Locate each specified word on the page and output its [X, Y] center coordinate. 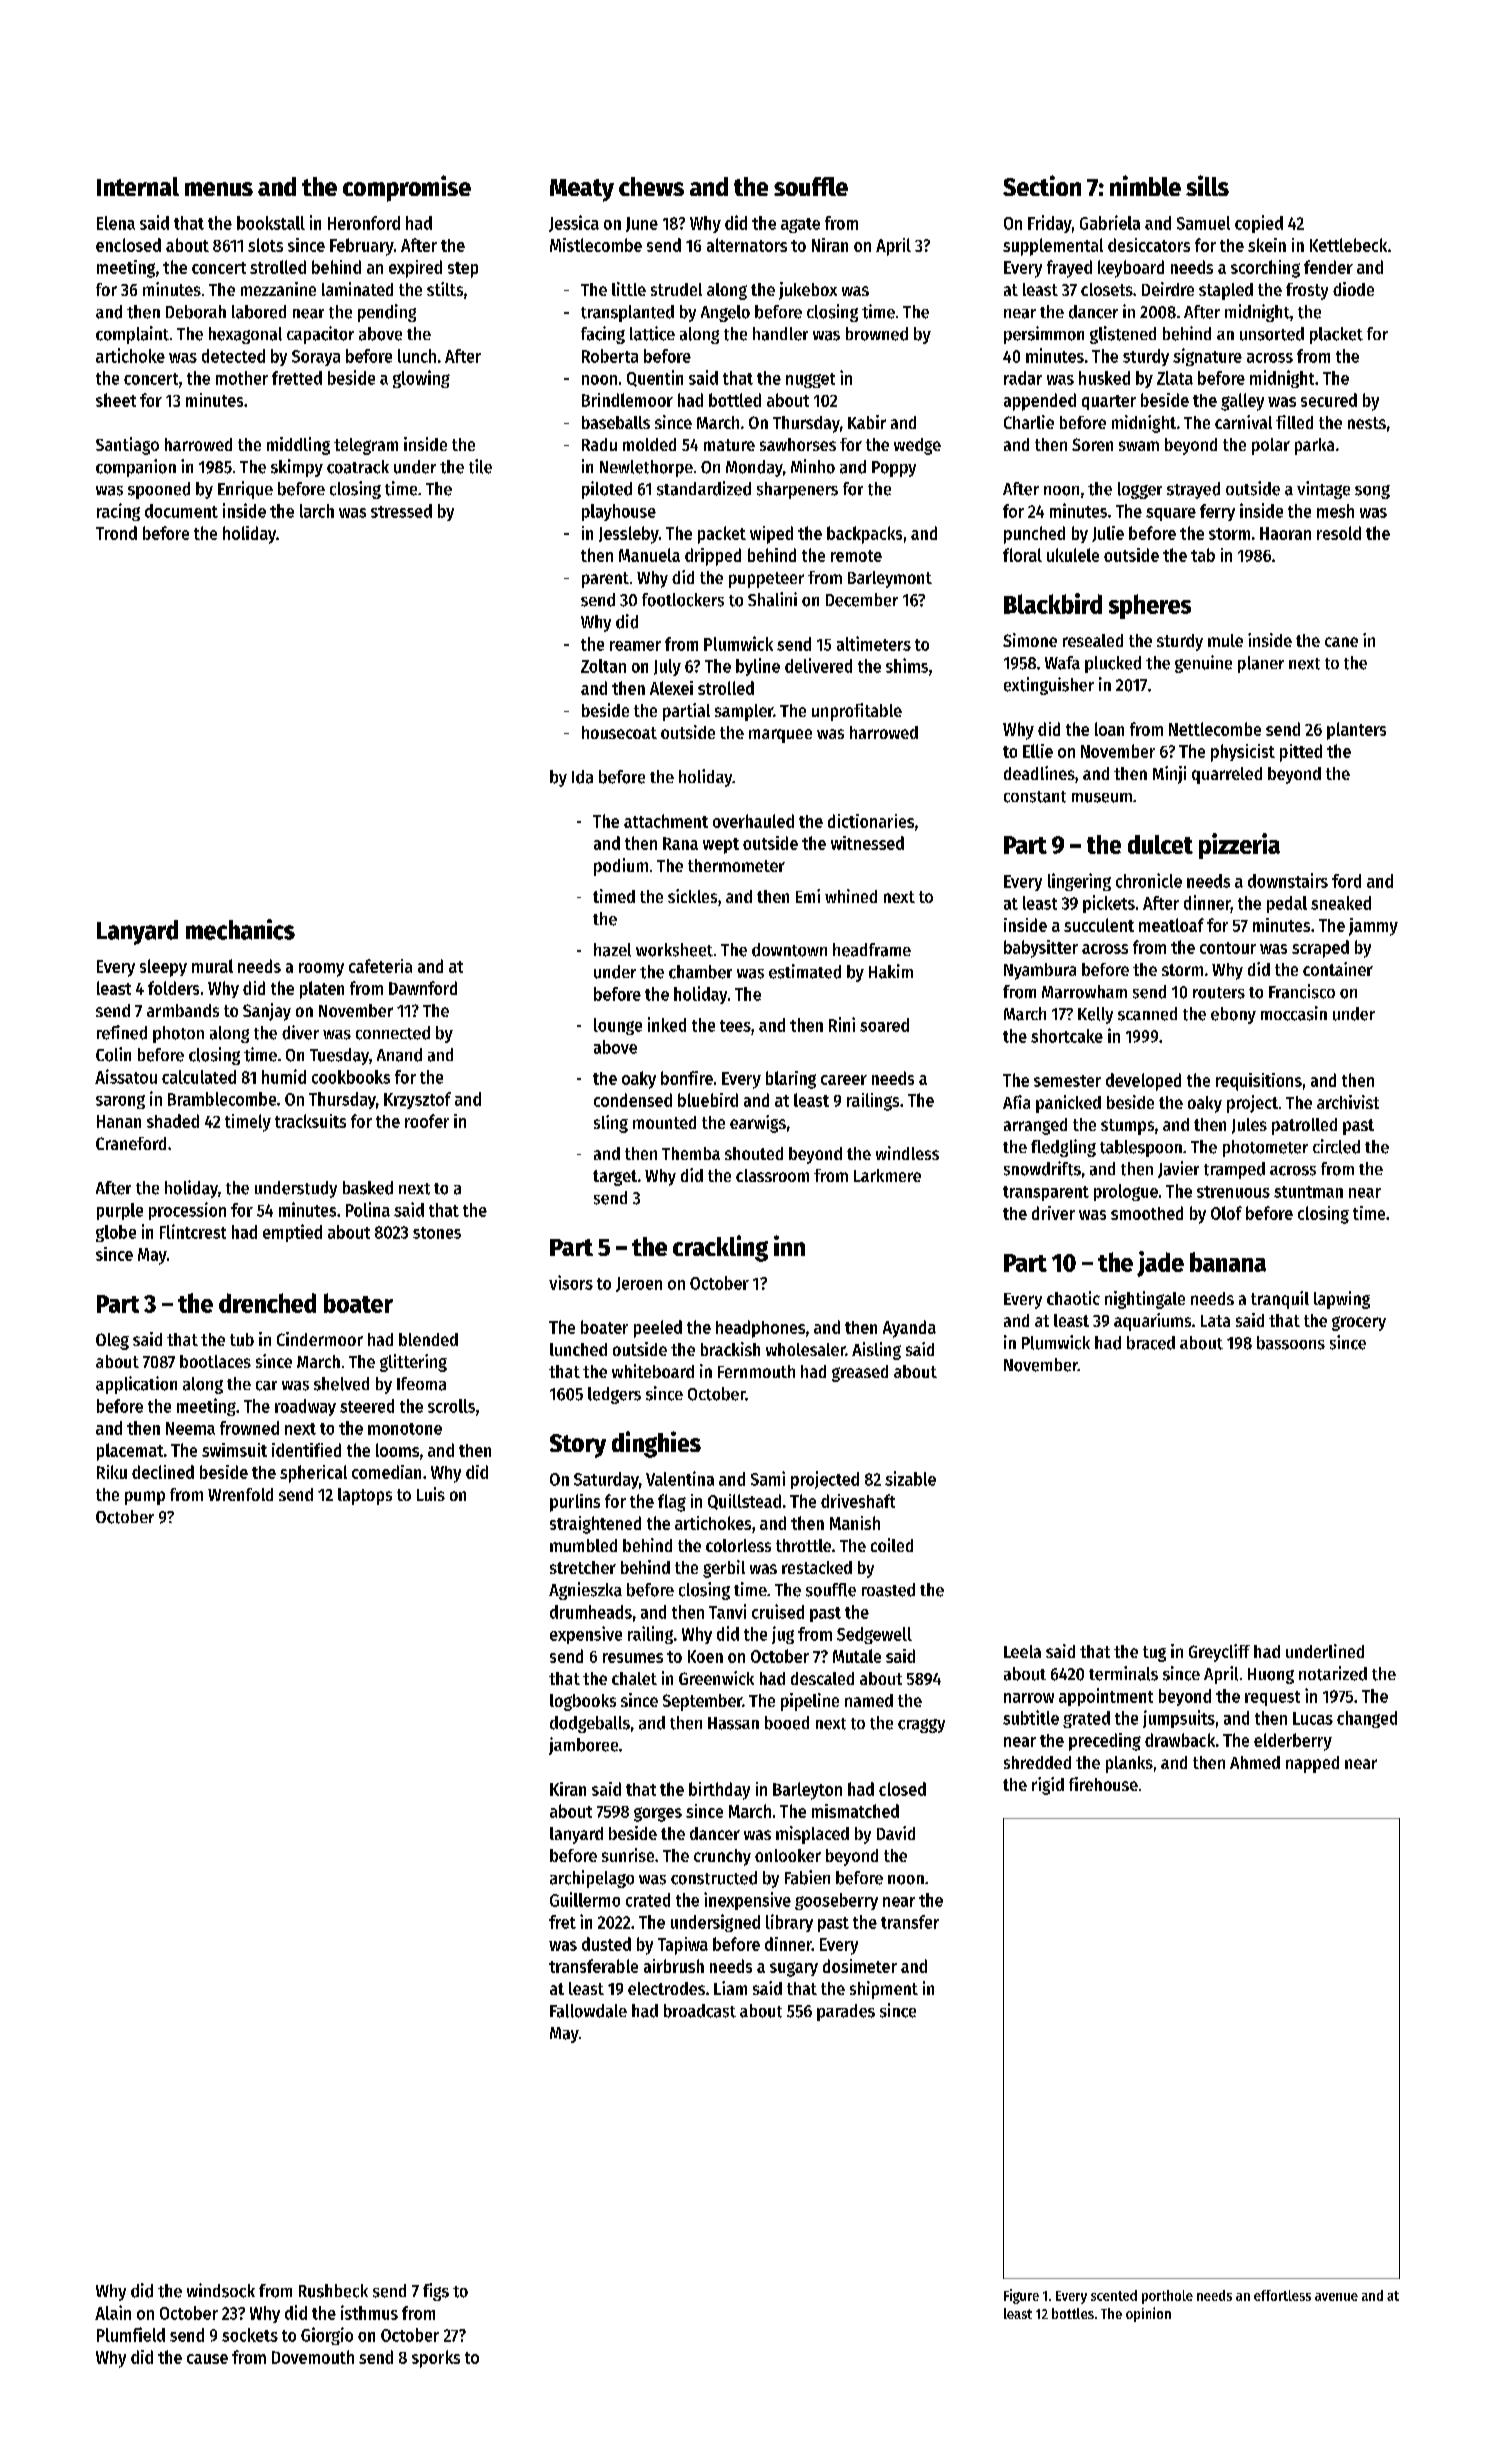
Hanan [119, 1121]
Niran [830, 245]
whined [851, 896]
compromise [407, 188]
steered [367, 1406]
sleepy [163, 968]
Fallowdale [588, 2011]
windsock [221, 2290]
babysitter [1041, 949]
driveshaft [858, 1501]
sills [1207, 185]
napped [1312, 1764]
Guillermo [585, 1899]
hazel [612, 950]
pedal [1287, 904]
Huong [1271, 1676]
